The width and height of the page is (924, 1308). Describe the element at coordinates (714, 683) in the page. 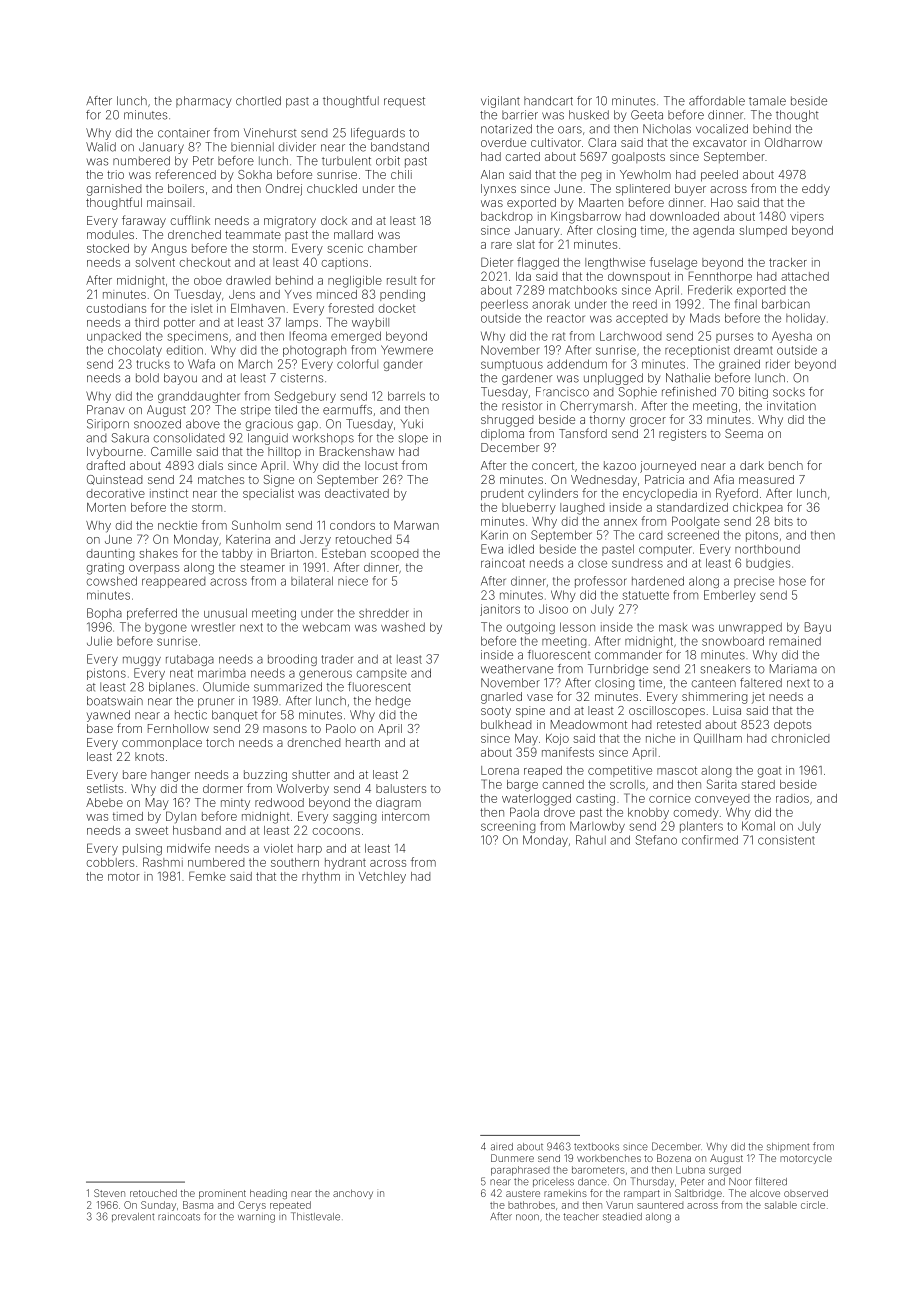

I see `canteen` at that location.
